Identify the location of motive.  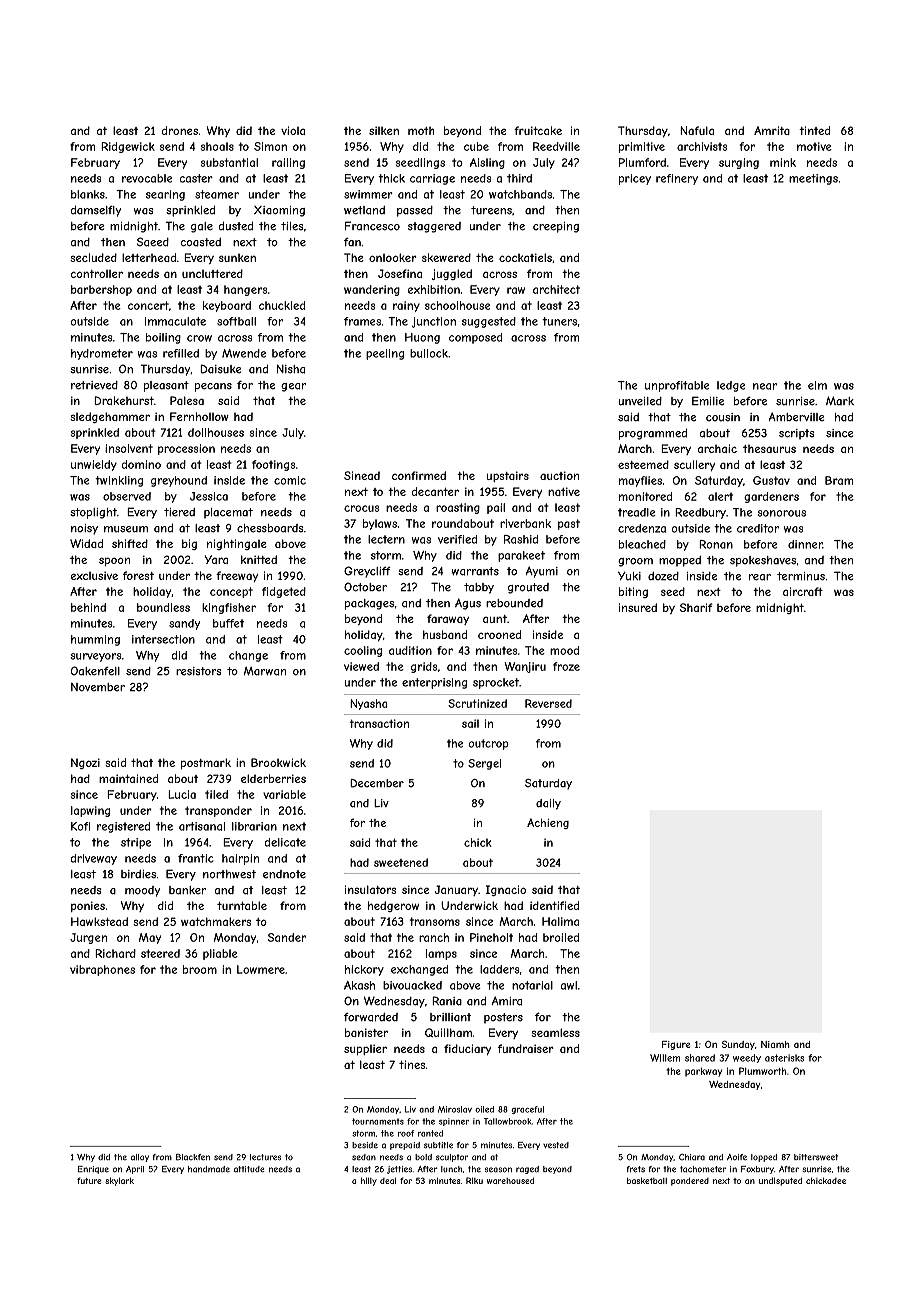
(814, 146).
